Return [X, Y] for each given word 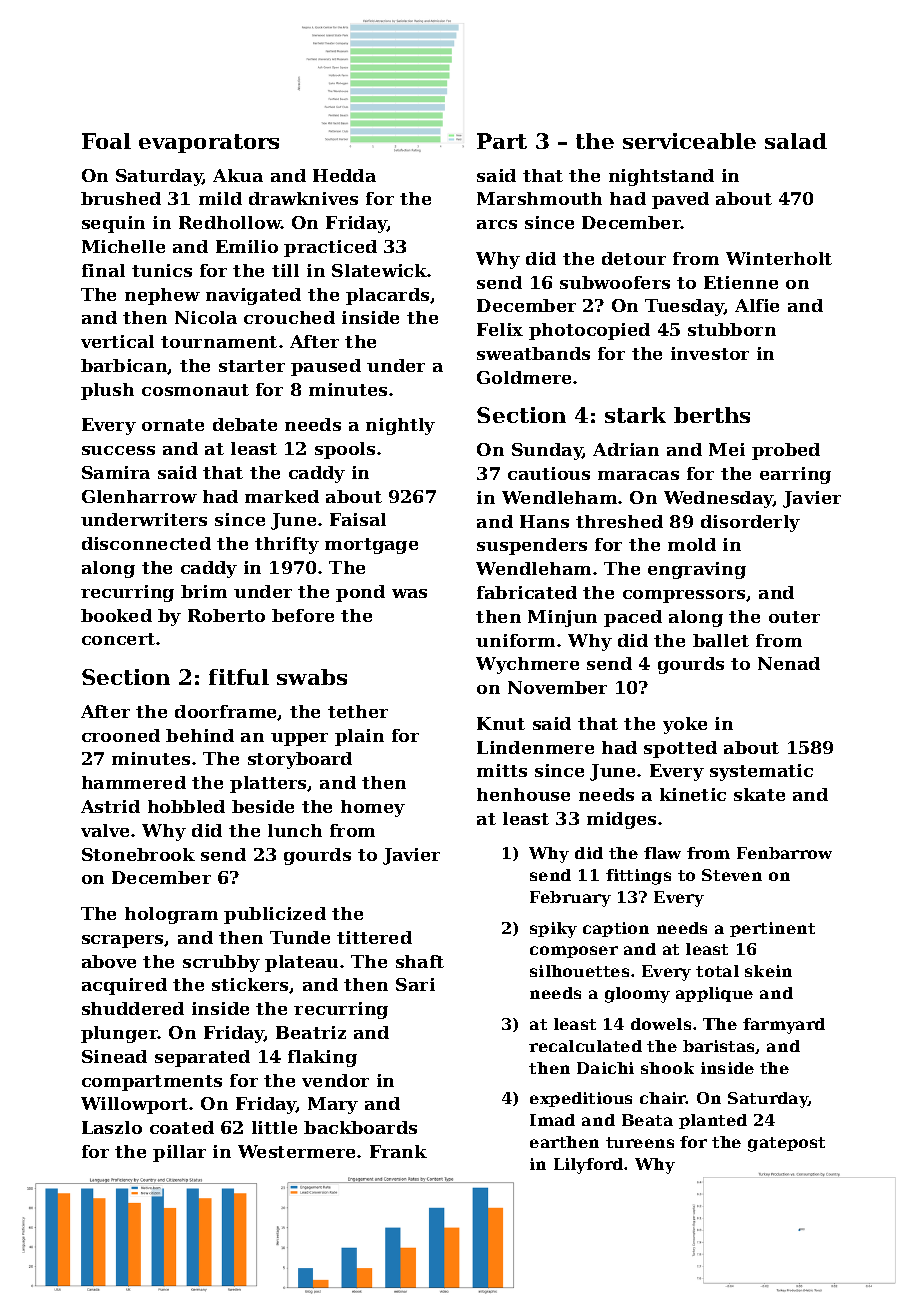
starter [252, 366]
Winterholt [779, 258]
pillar [179, 1153]
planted [713, 1121]
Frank [398, 1151]
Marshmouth [539, 198]
